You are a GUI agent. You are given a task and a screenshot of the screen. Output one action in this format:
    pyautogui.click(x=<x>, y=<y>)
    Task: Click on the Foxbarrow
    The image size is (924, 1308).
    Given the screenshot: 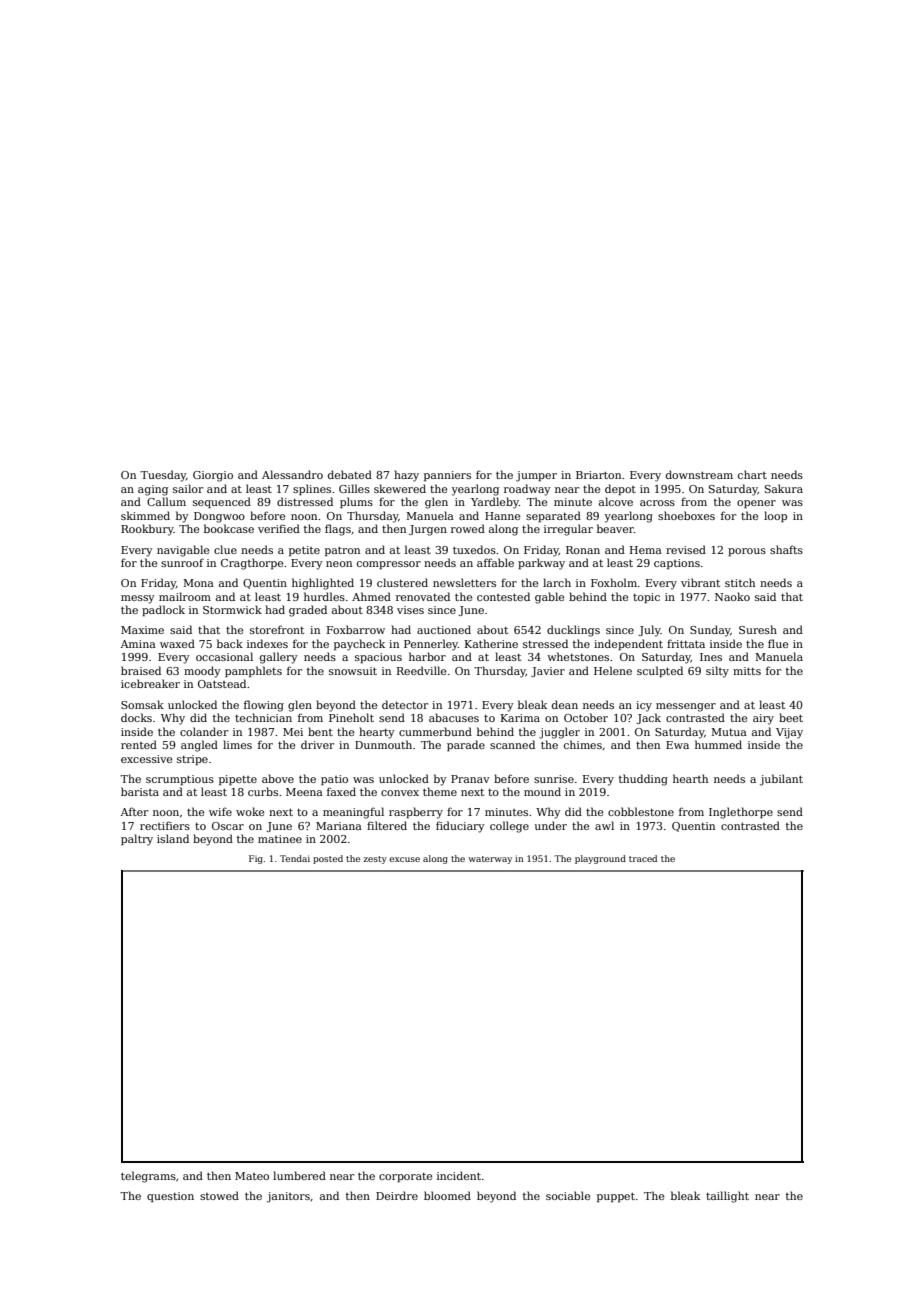 What is the action you would take?
    pyautogui.click(x=356, y=629)
